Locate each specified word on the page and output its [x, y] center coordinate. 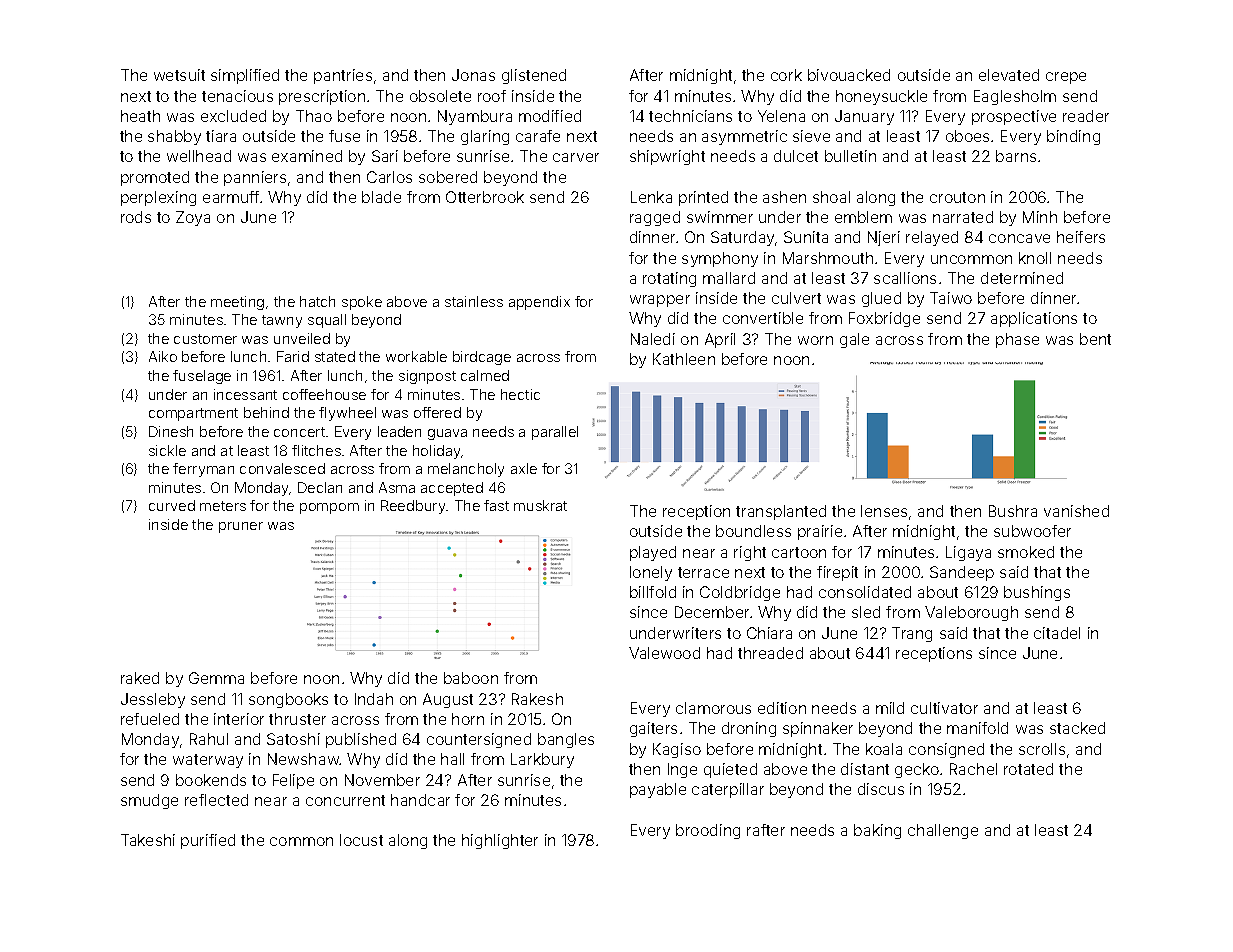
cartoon [799, 552]
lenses [884, 511]
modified [550, 116]
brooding [708, 831]
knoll [1035, 258]
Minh [1040, 217]
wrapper [660, 301]
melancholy [466, 470]
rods [136, 217]
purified [208, 841]
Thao [314, 116]
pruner [241, 527]
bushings [1037, 593]
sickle [167, 450]
